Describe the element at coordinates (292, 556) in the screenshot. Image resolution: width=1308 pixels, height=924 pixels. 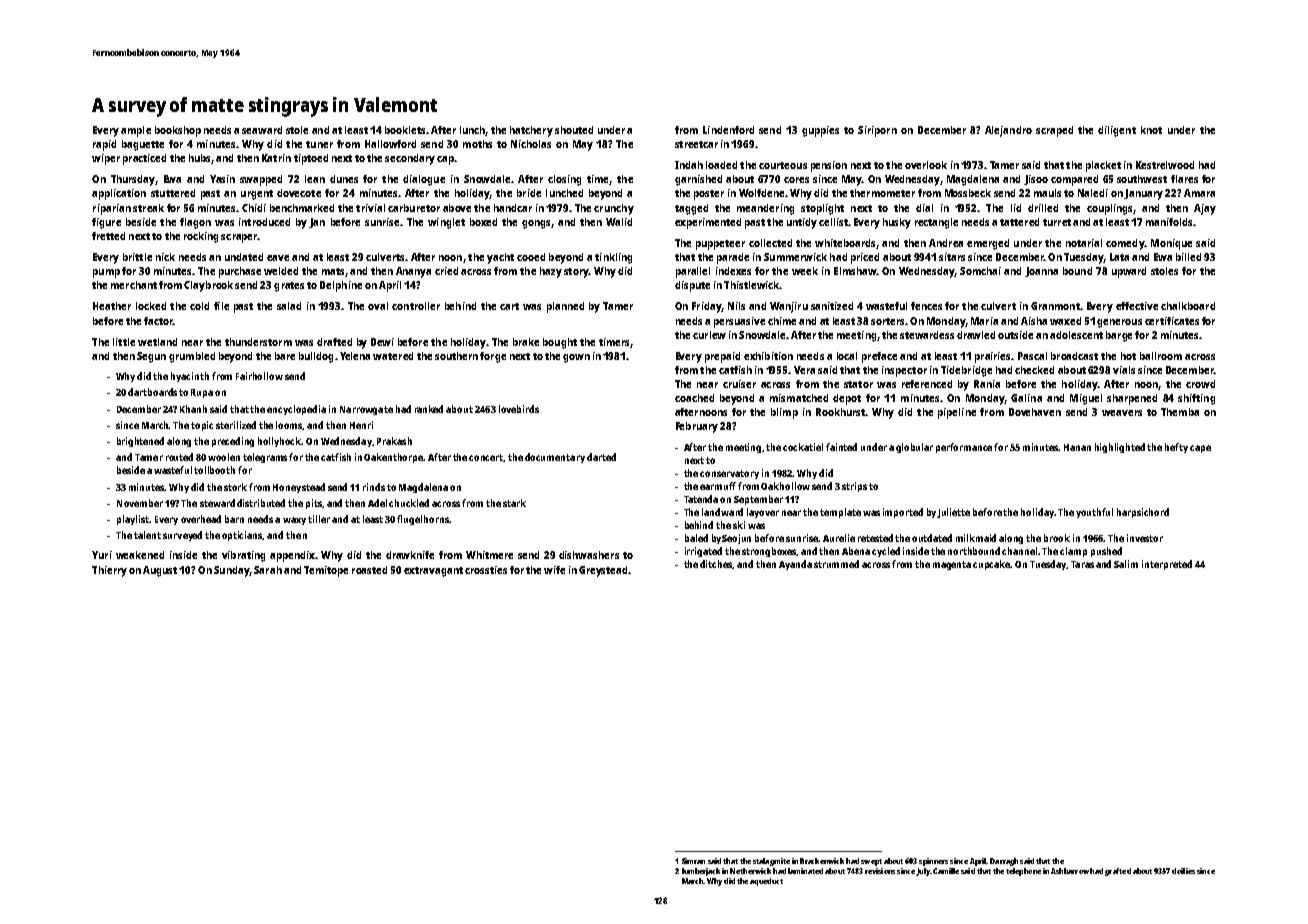
I see `appendix` at that location.
